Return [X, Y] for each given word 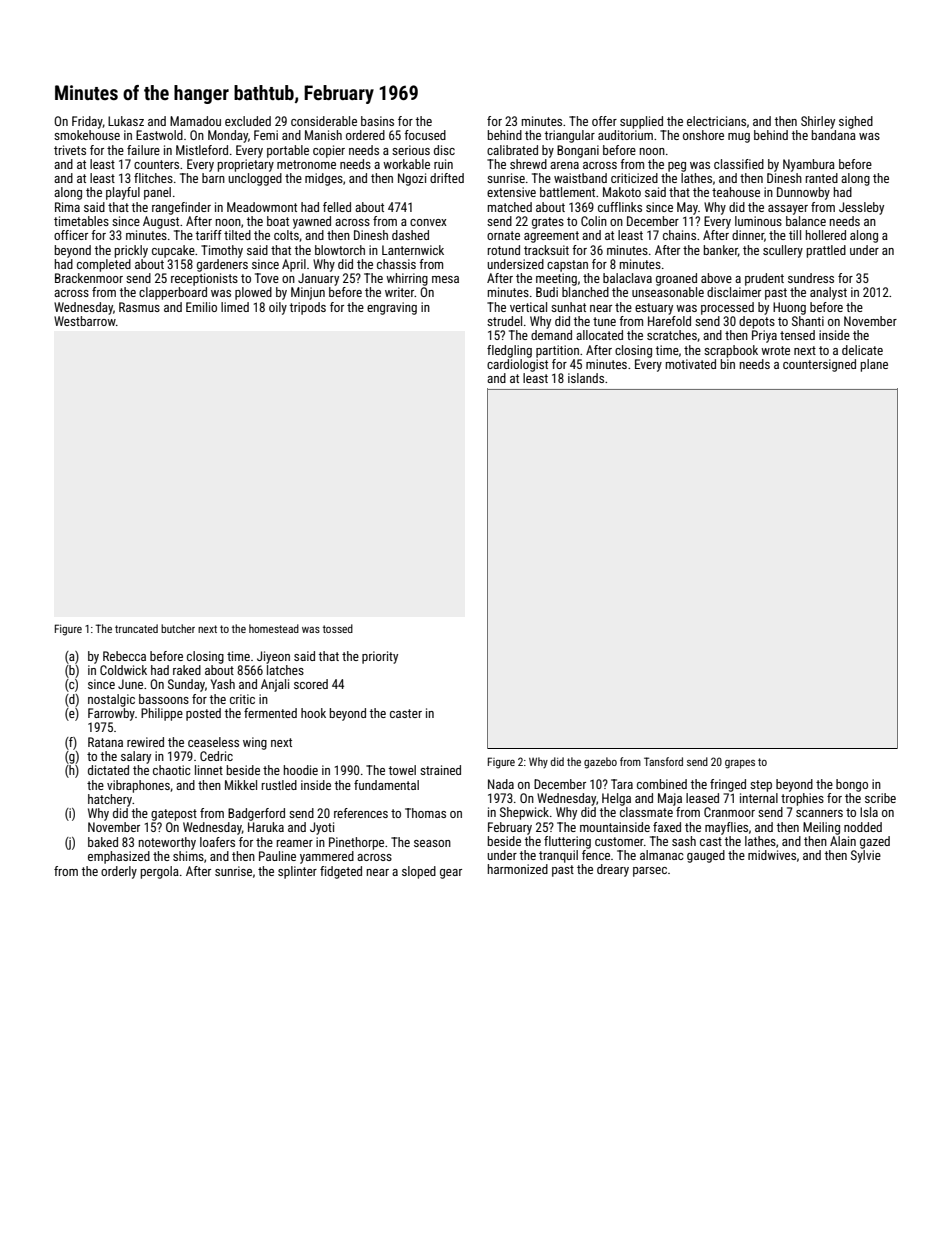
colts [286, 235]
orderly [119, 872]
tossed [338, 628]
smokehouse [87, 135]
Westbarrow [85, 321]
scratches [672, 335]
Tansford [663, 761]
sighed [856, 122]
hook [313, 713]
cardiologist [517, 365]
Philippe [162, 714]
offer [604, 121]
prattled [826, 251]
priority [380, 657]
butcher [178, 628]
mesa [445, 279]
